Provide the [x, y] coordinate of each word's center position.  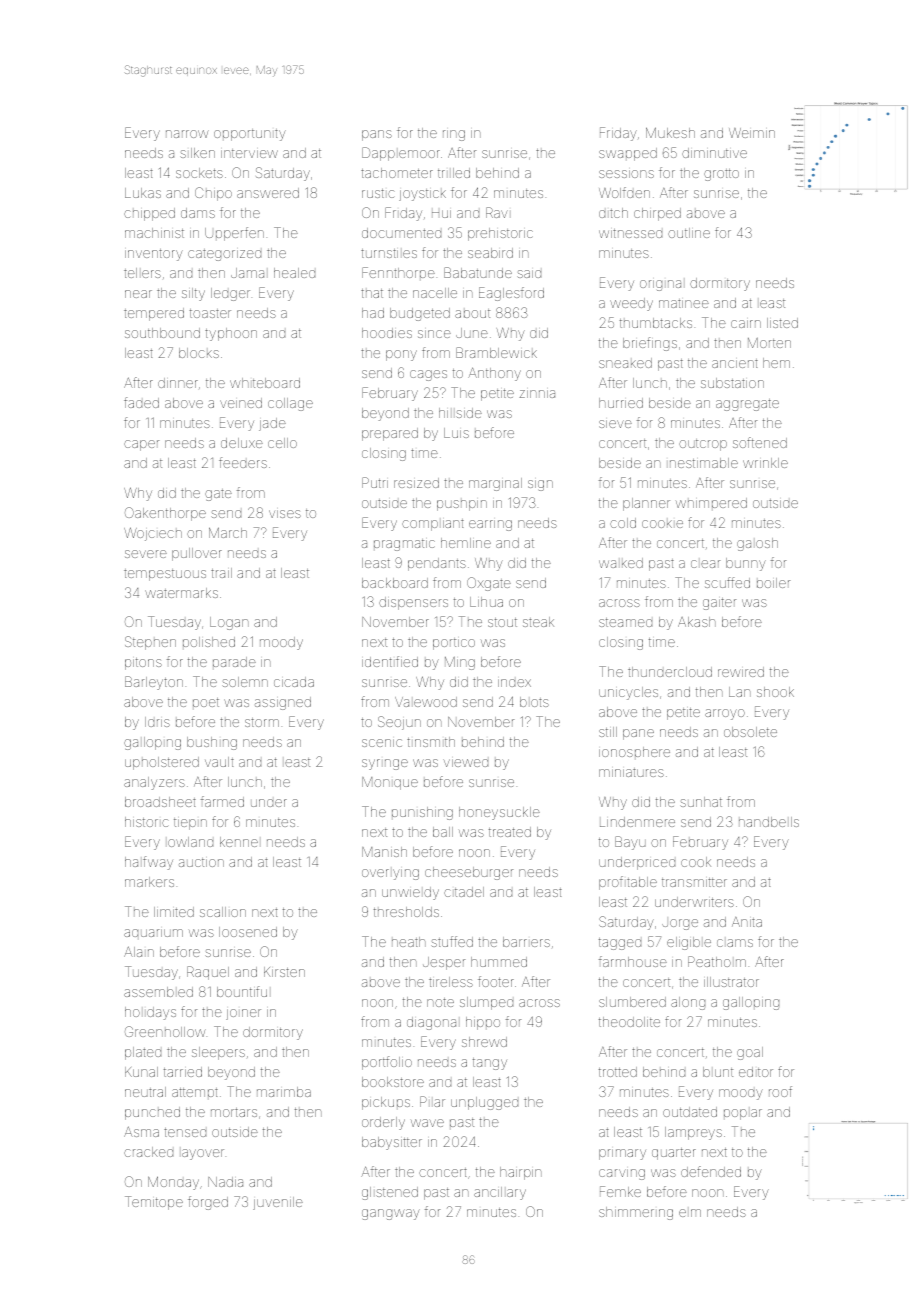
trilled [454, 173]
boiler [773, 583]
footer [496, 981]
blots [534, 702]
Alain [139, 951]
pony [401, 355]
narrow [187, 134]
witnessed [630, 233]
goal [750, 1053]
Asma [141, 1131]
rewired [741, 672]
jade [272, 424]
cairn [746, 324]
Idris [157, 722]
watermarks [181, 593]
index [514, 683]
